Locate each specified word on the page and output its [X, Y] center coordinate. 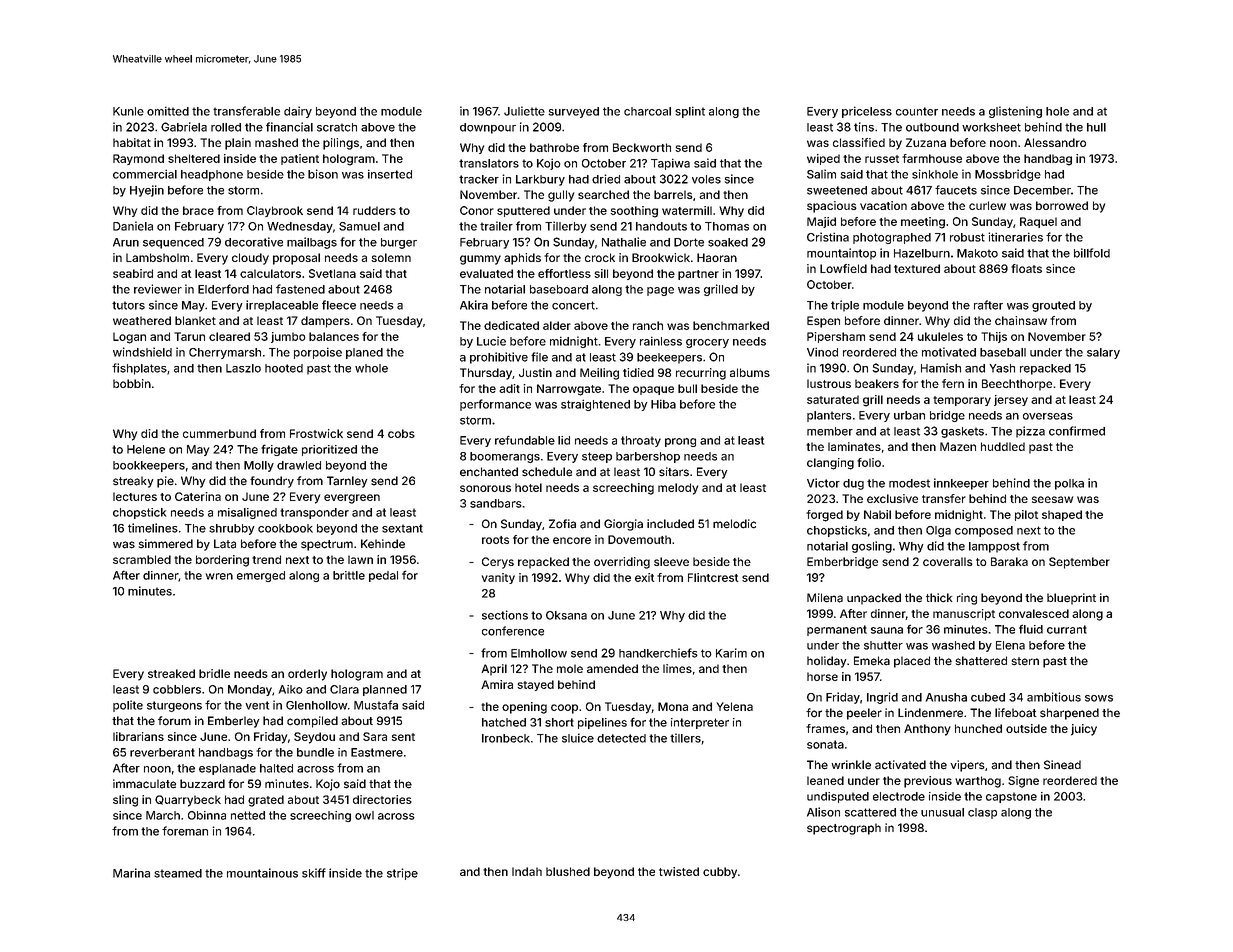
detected [621, 738]
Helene [146, 449]
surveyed [573, 112]
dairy [298, 112]
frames [825, 728]
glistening [1015, 112]
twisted [679, 871]
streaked [171, 673]
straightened [595, 405]
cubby [720, 873]
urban [909, 415]
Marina [131, 873]
